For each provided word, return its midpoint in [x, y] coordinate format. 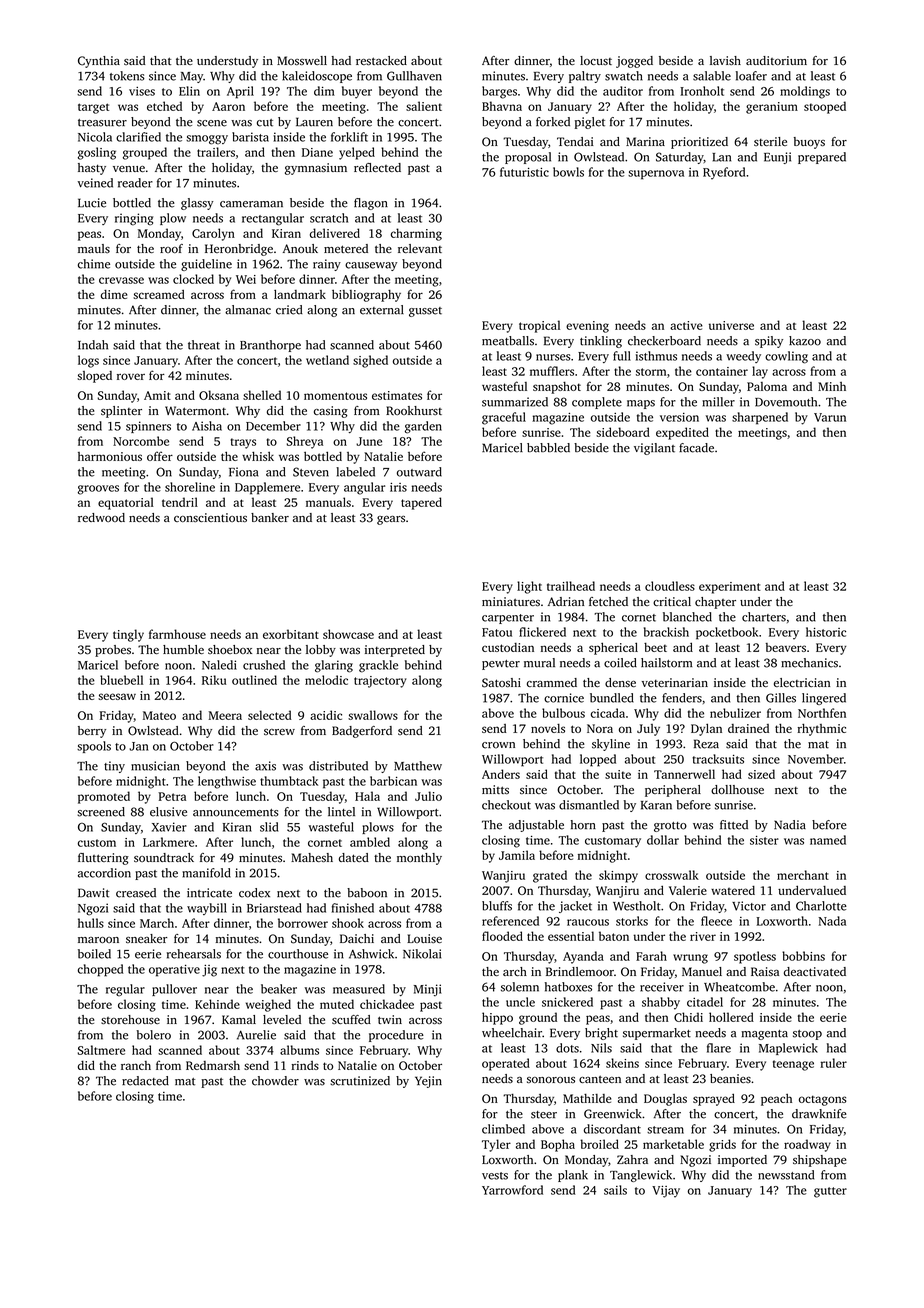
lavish [725, 60]
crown [498, 745]
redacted [145, 1081]
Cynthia [99, 62]
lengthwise [227, 782]
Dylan [706, 729]
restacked [381, 60]
